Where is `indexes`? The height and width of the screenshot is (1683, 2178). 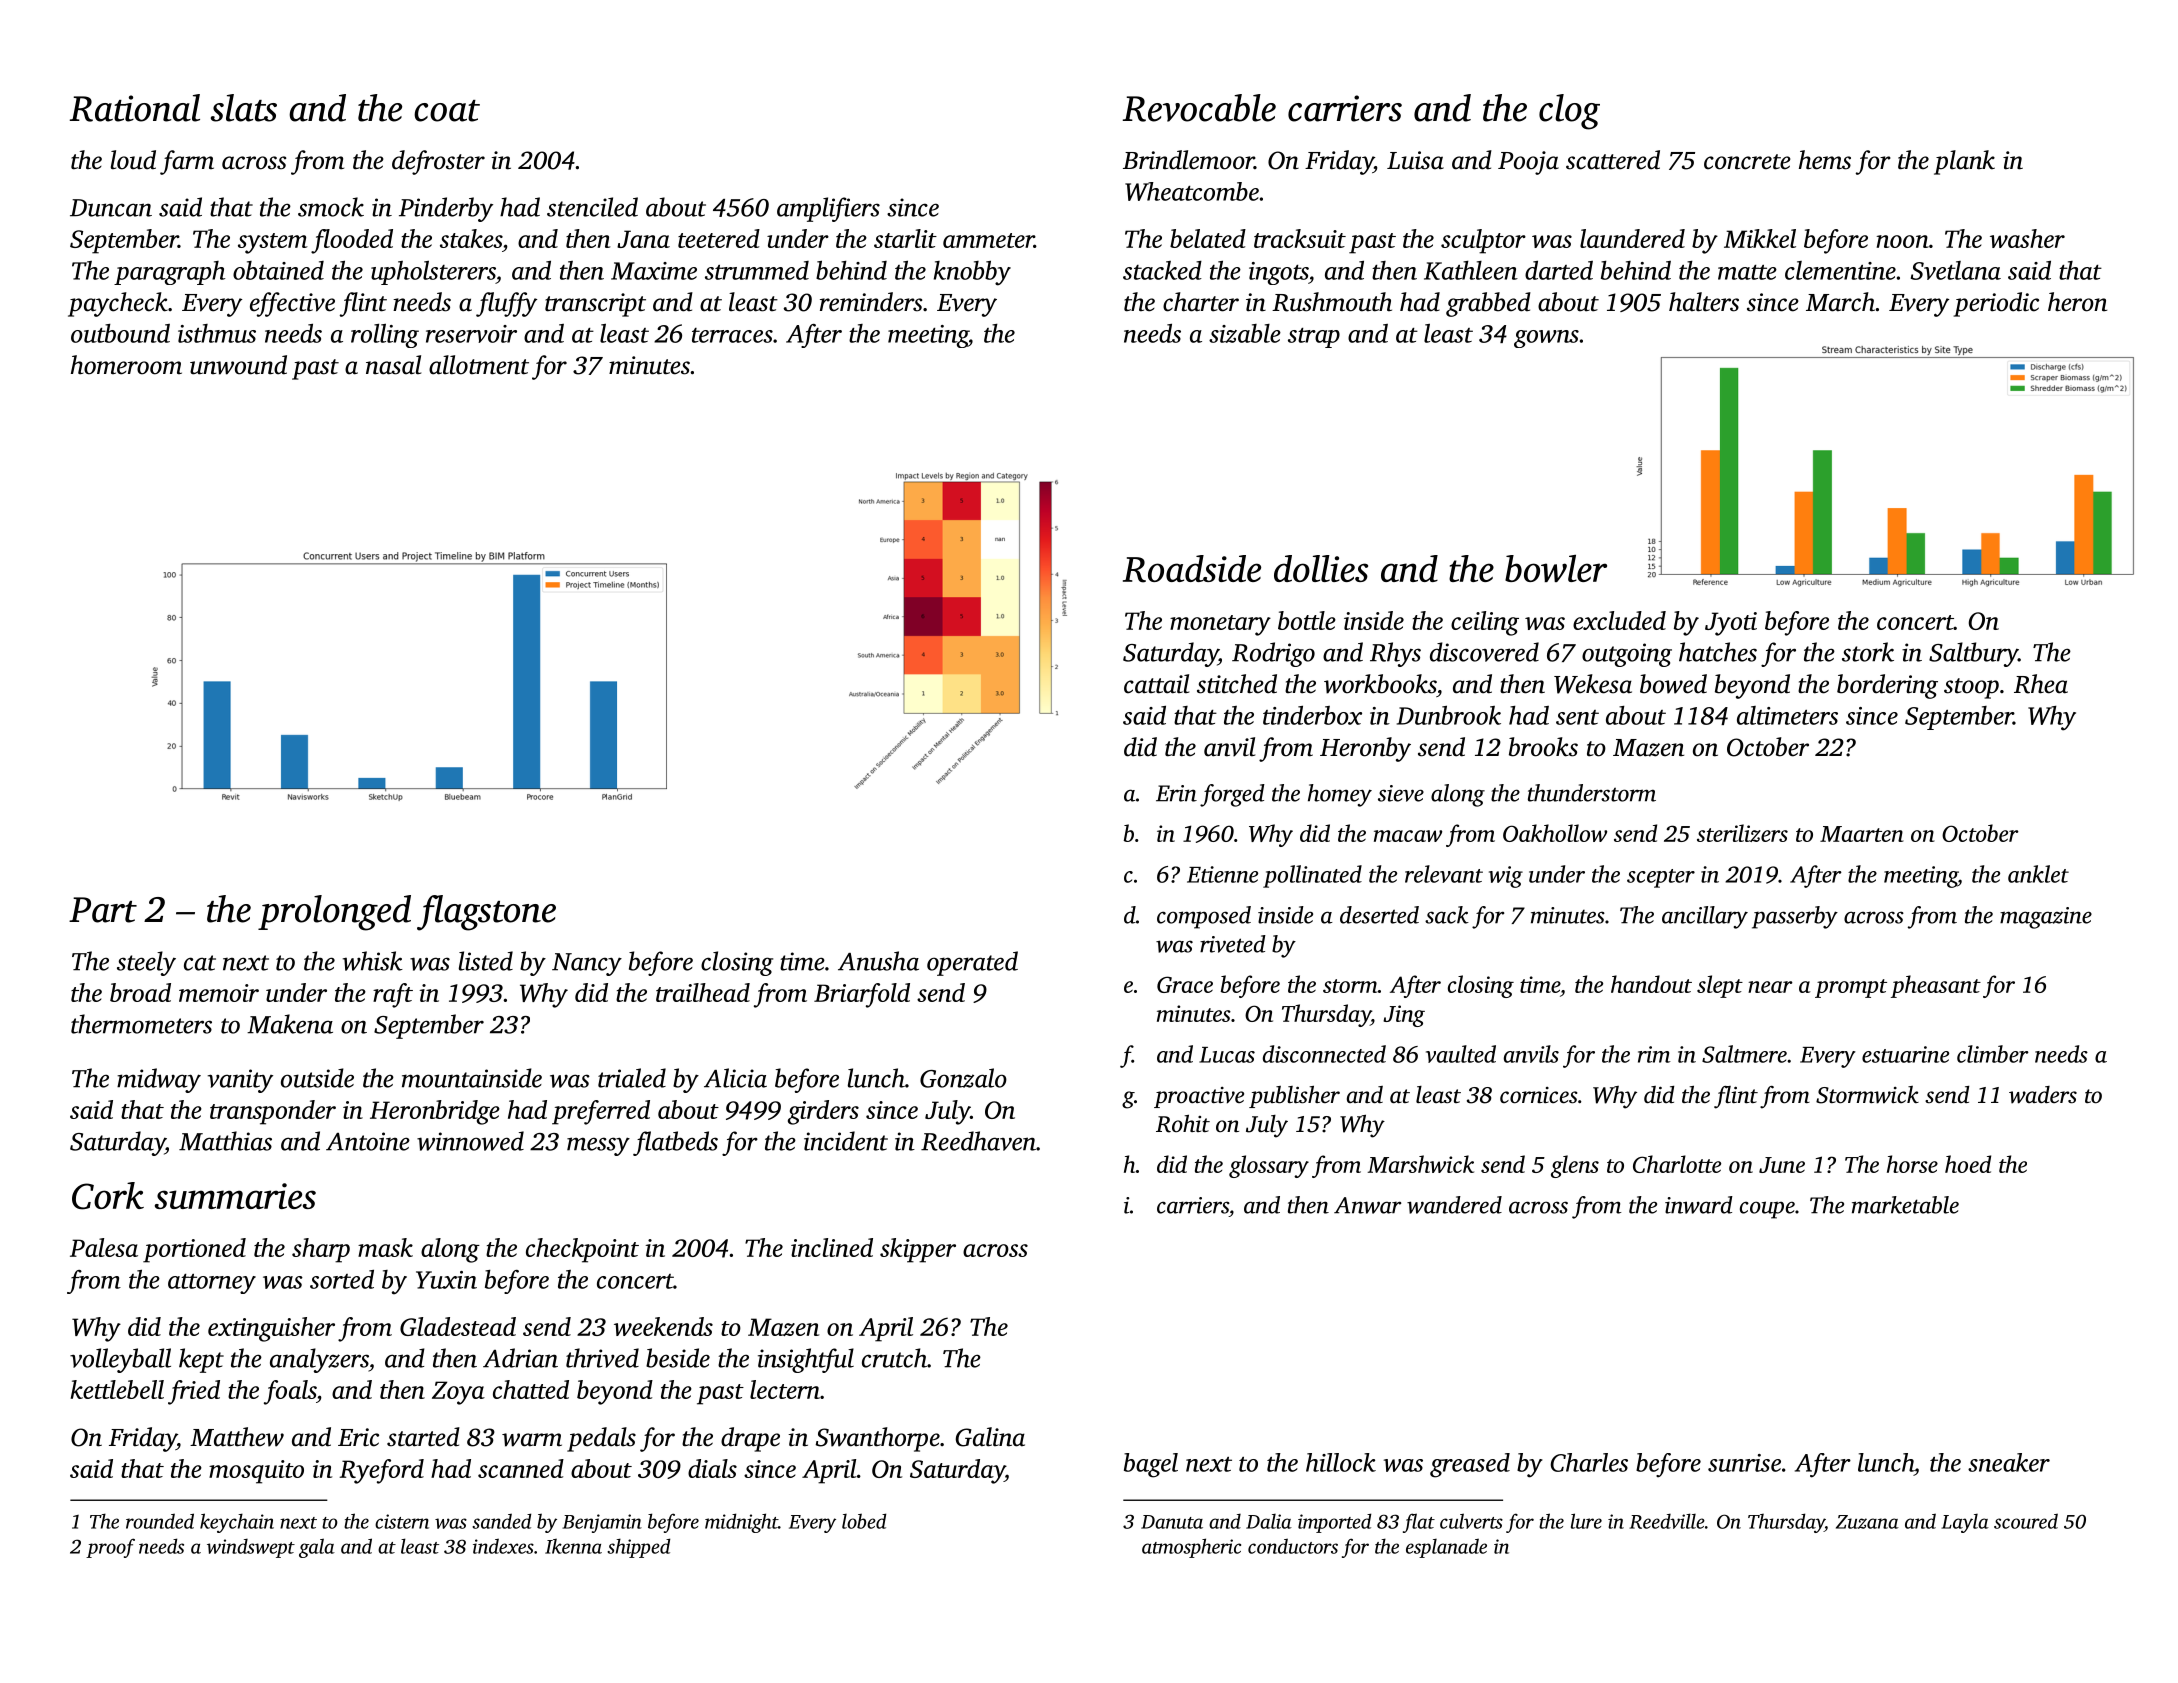 indexes is located at coordinates (503, 1546).
